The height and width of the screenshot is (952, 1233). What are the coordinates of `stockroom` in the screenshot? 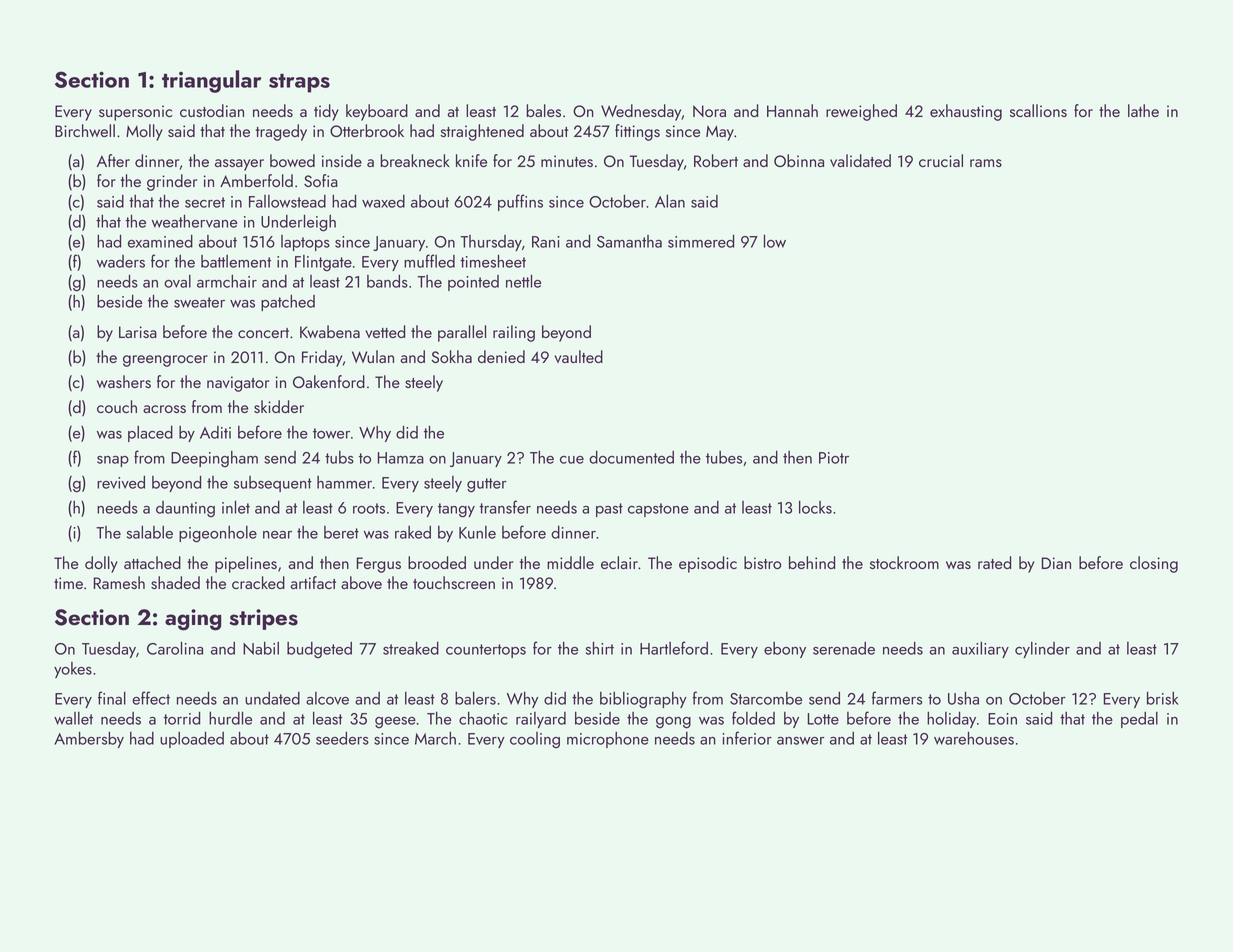 It's located at (904, 562).
